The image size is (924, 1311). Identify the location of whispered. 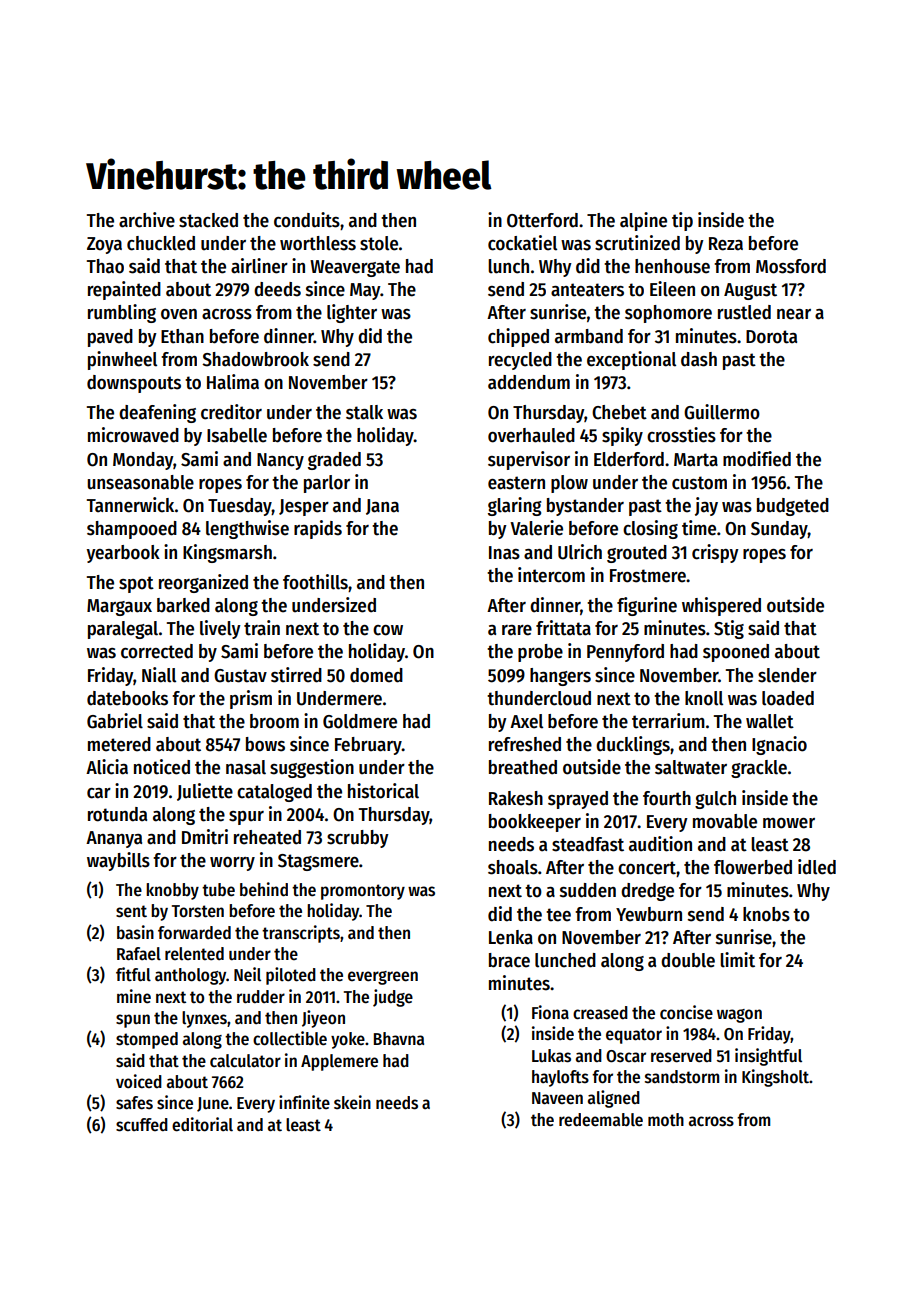
(721, 606).
